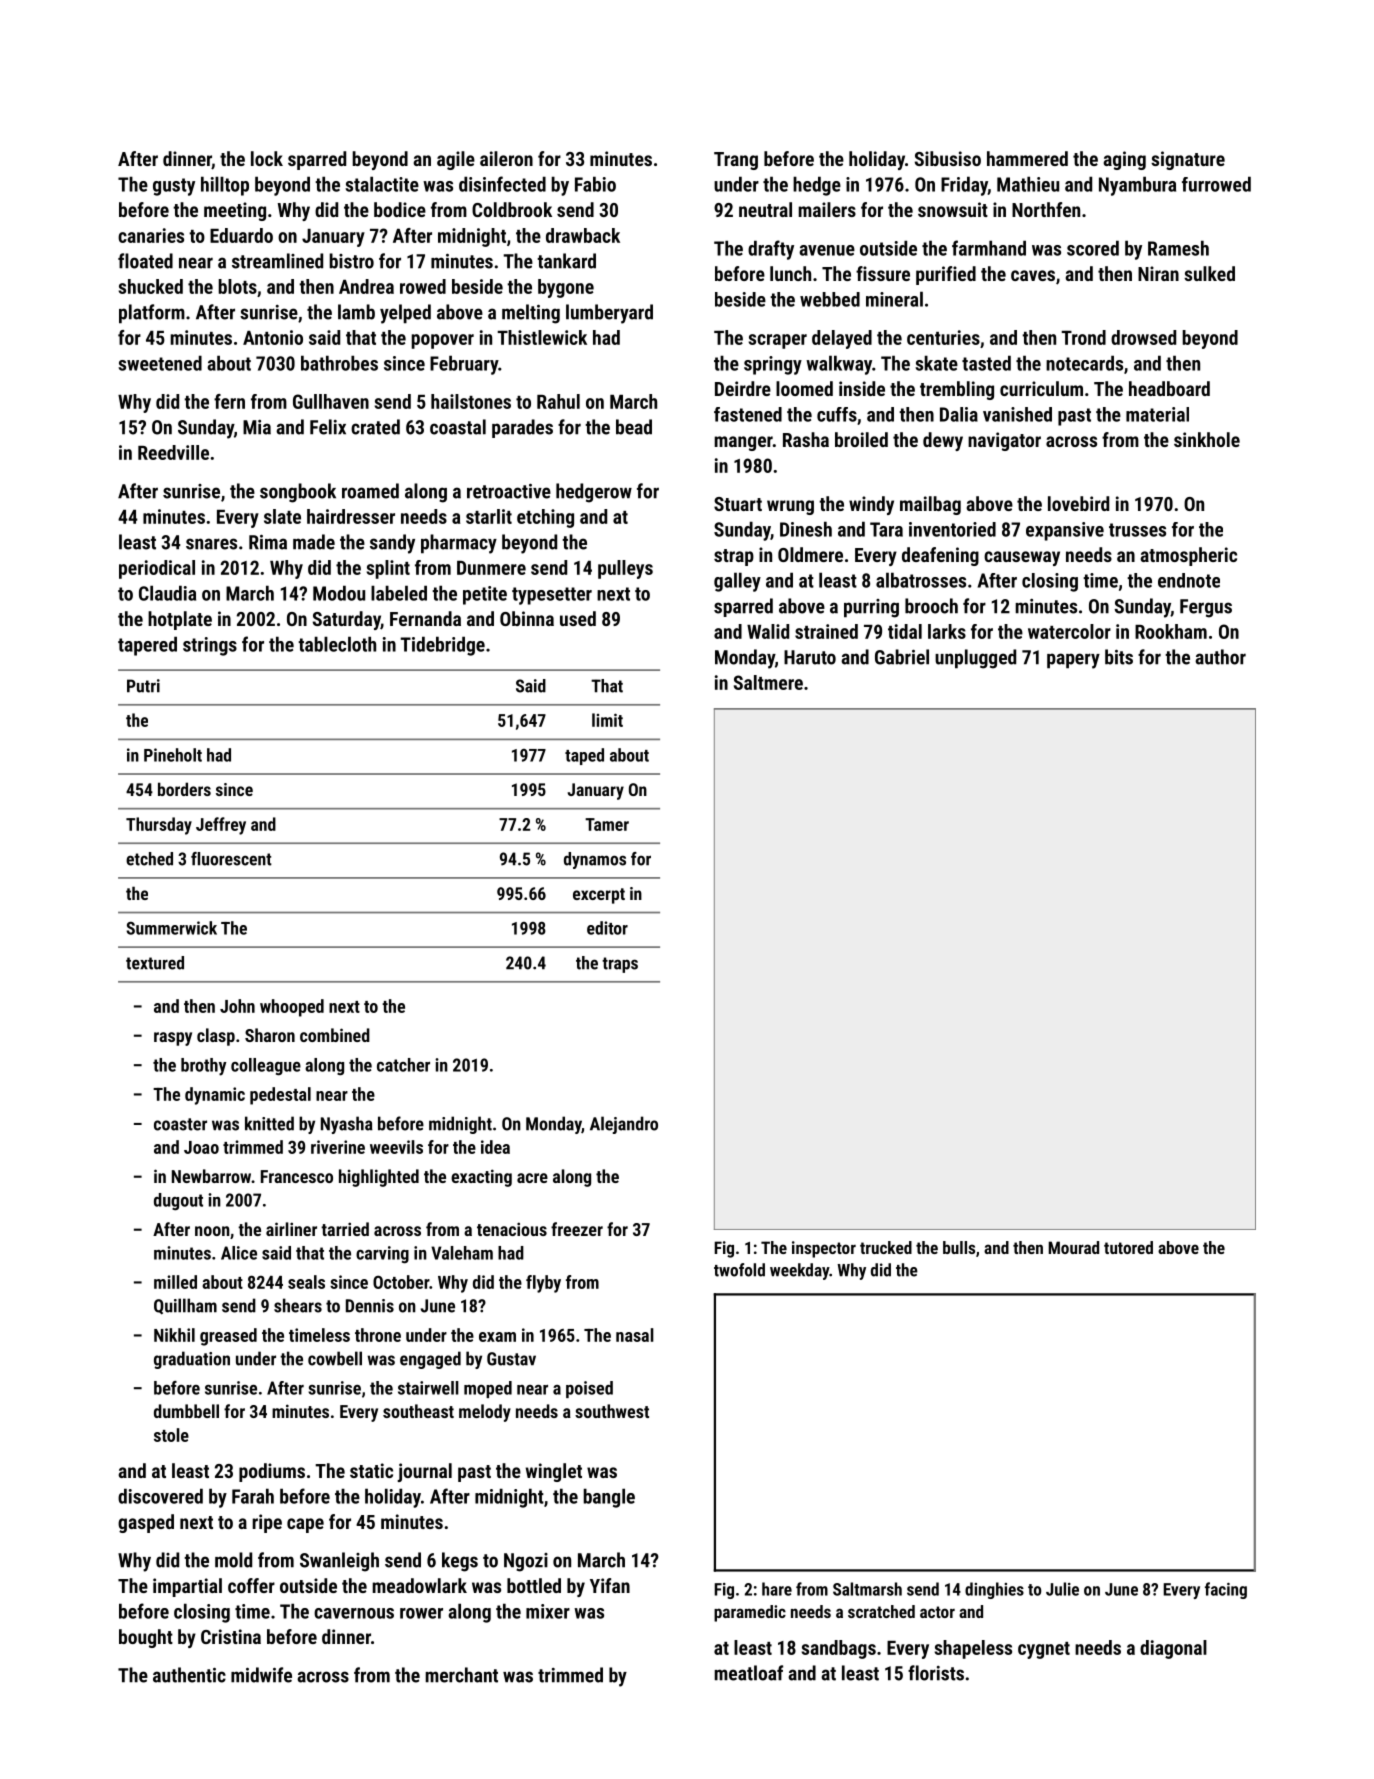 Image resolution: width=1374 pixels, height=1779 pixels. I want to click on Tidebridge, so click(442, 646).
